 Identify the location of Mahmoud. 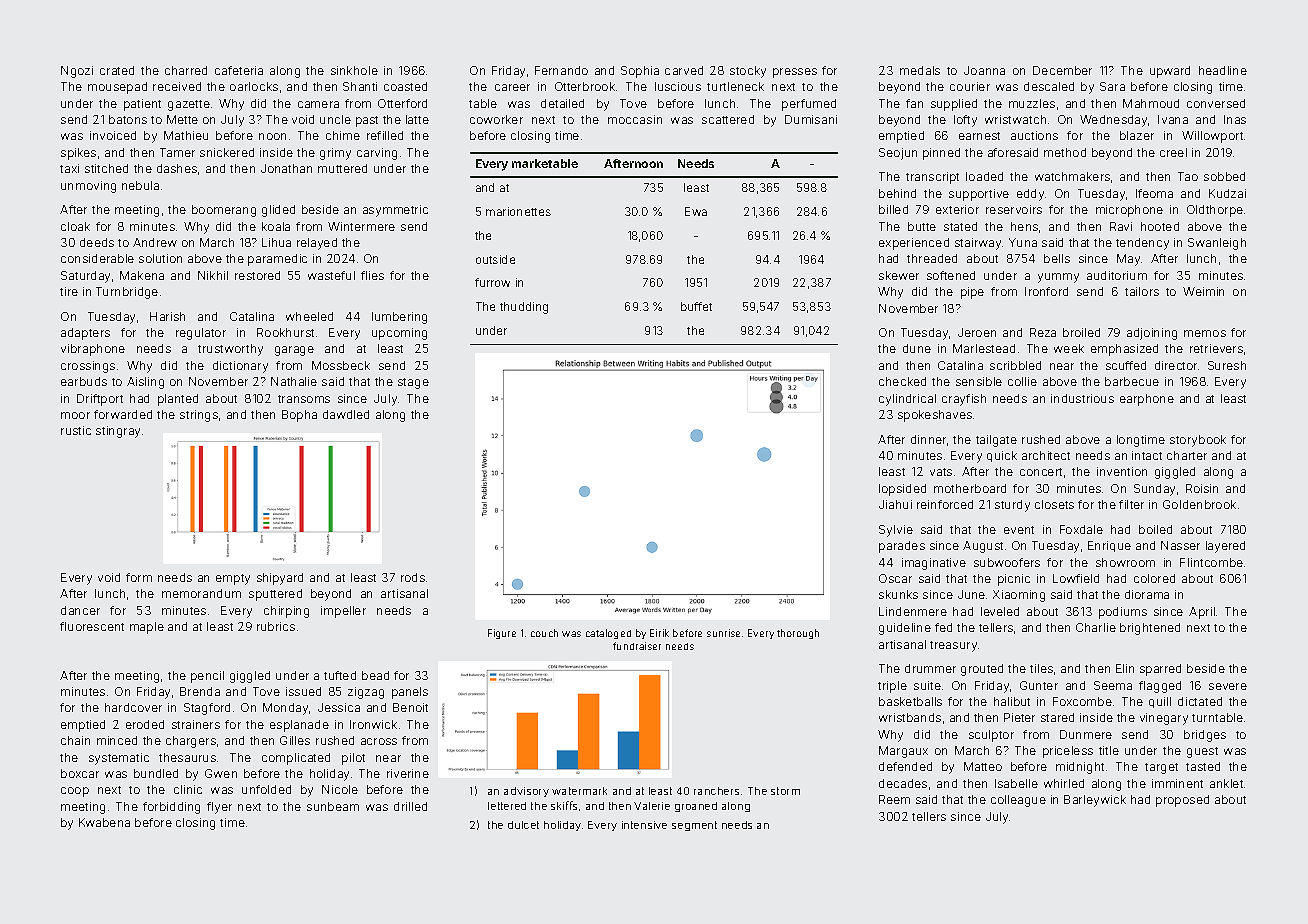
(1151, 103).
